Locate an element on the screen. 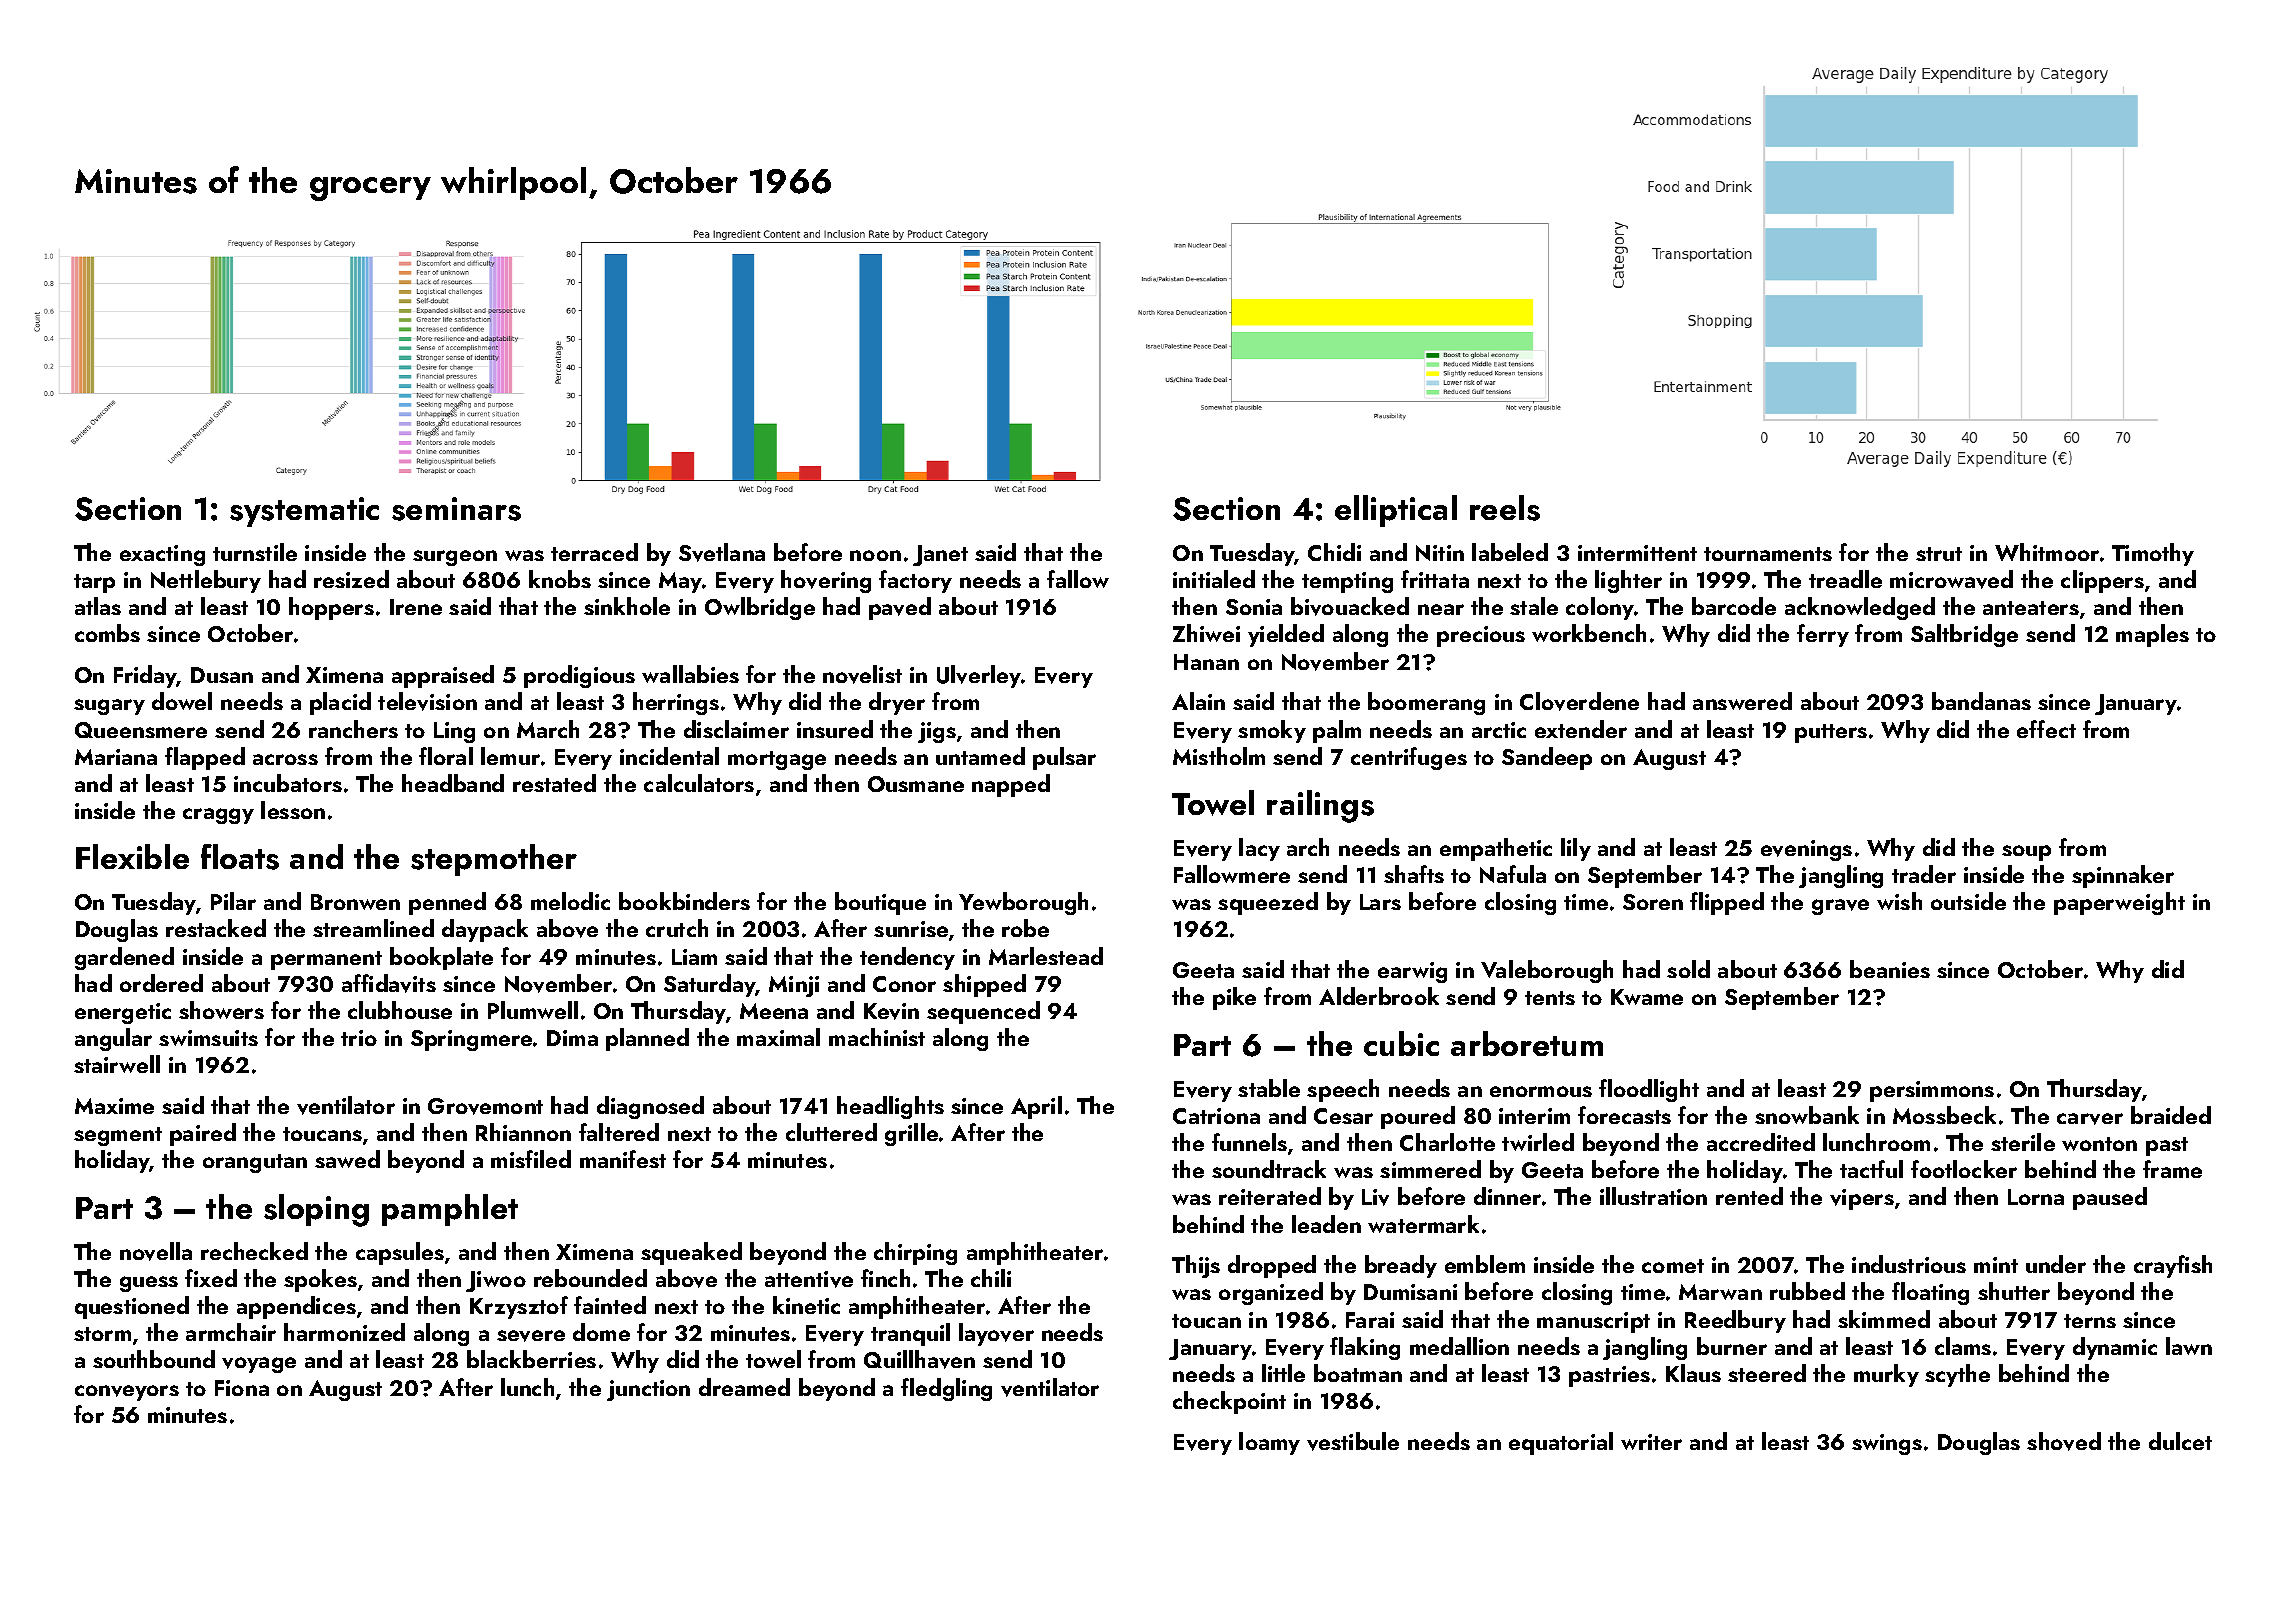 The width and height of the screenshot is (2292, 1620). Marlestead is located at coordinates (1046, 956).
